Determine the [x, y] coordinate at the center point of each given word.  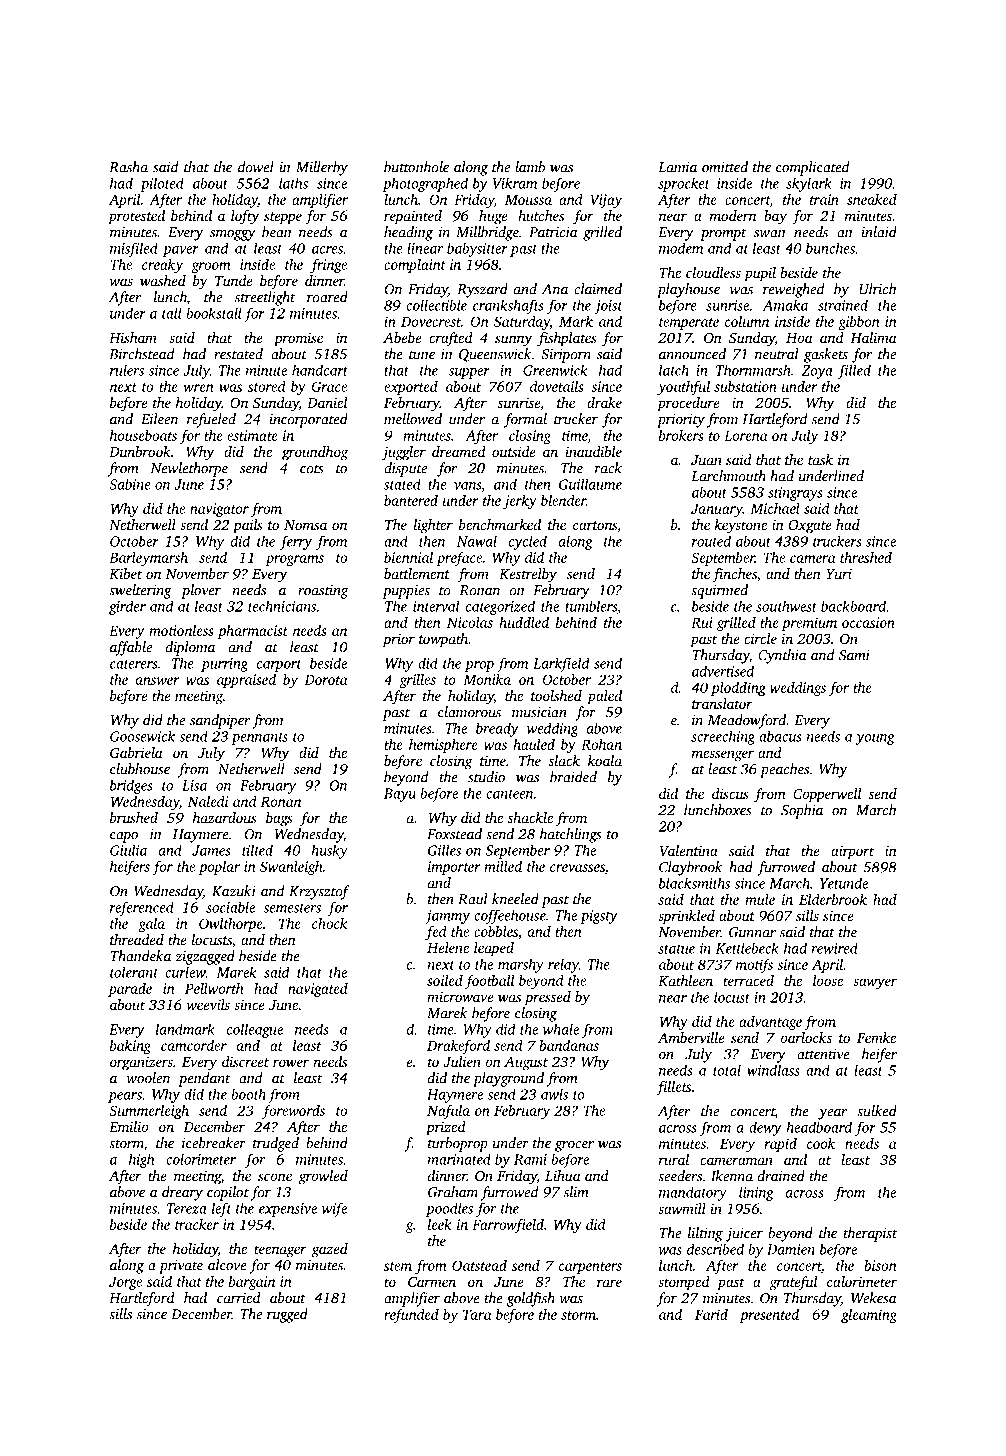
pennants [259, 739]
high [141, 1161]
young [875, 739]
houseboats [143, 435]
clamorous [469, 712]
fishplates [567, 339]
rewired [834, 948]
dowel [256, 167]
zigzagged [205, 957]
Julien [462, 1061]
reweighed [794, 290]
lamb [530, 167]
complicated [813, 168]
